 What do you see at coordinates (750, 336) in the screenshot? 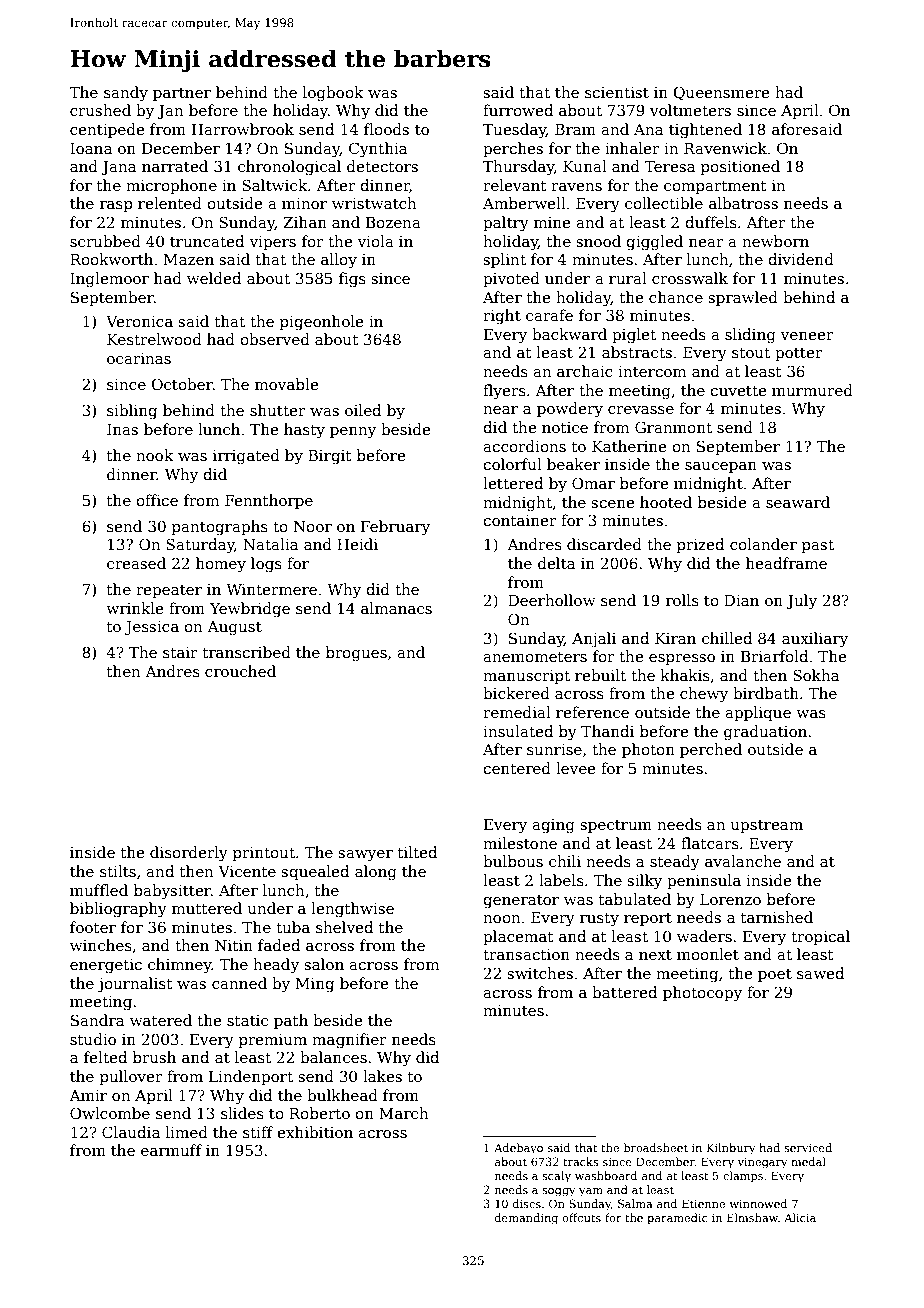
I see `sliding` at bounding box center [750, 336].
